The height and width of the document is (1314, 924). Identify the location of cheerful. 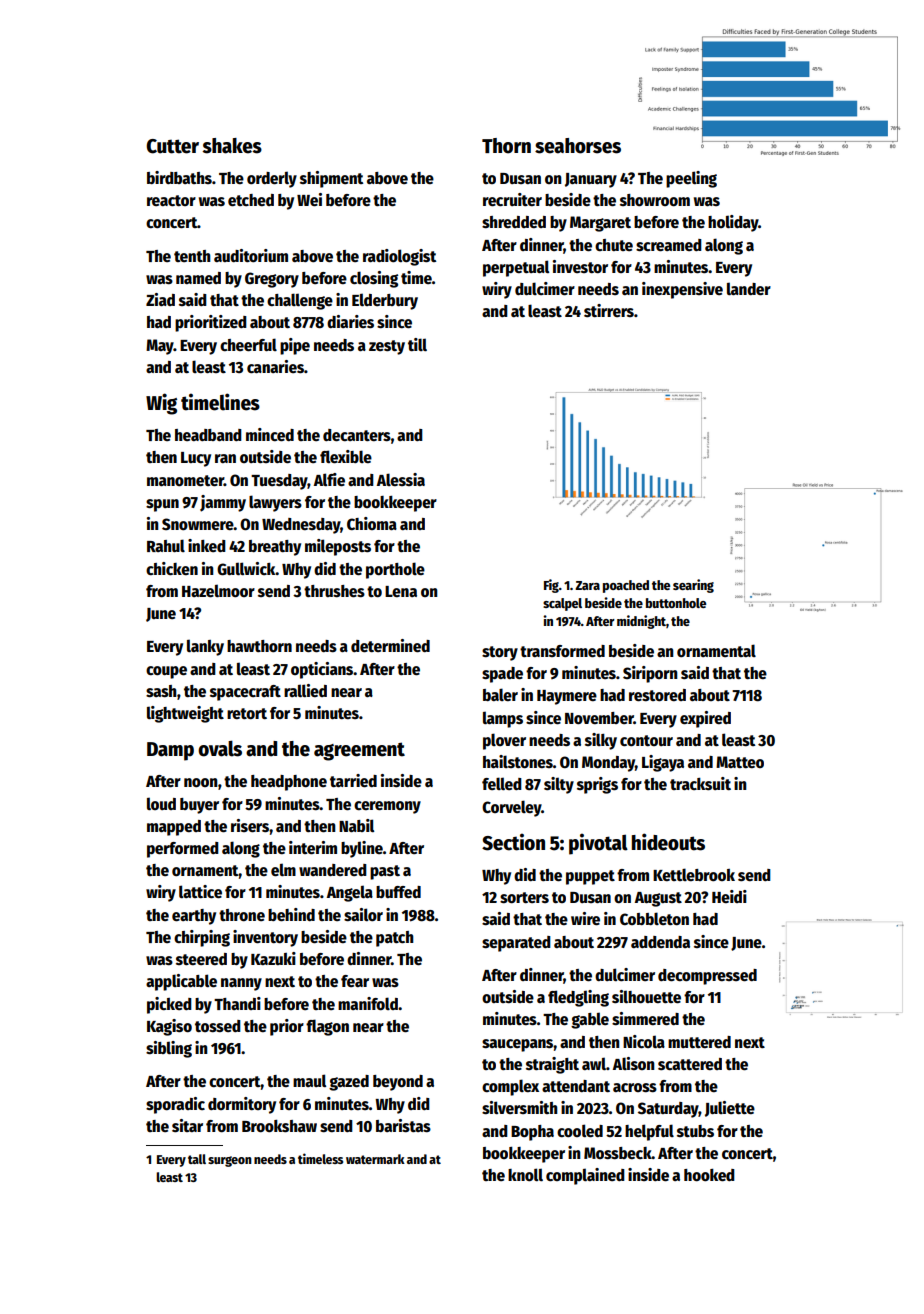
(248, 345).
